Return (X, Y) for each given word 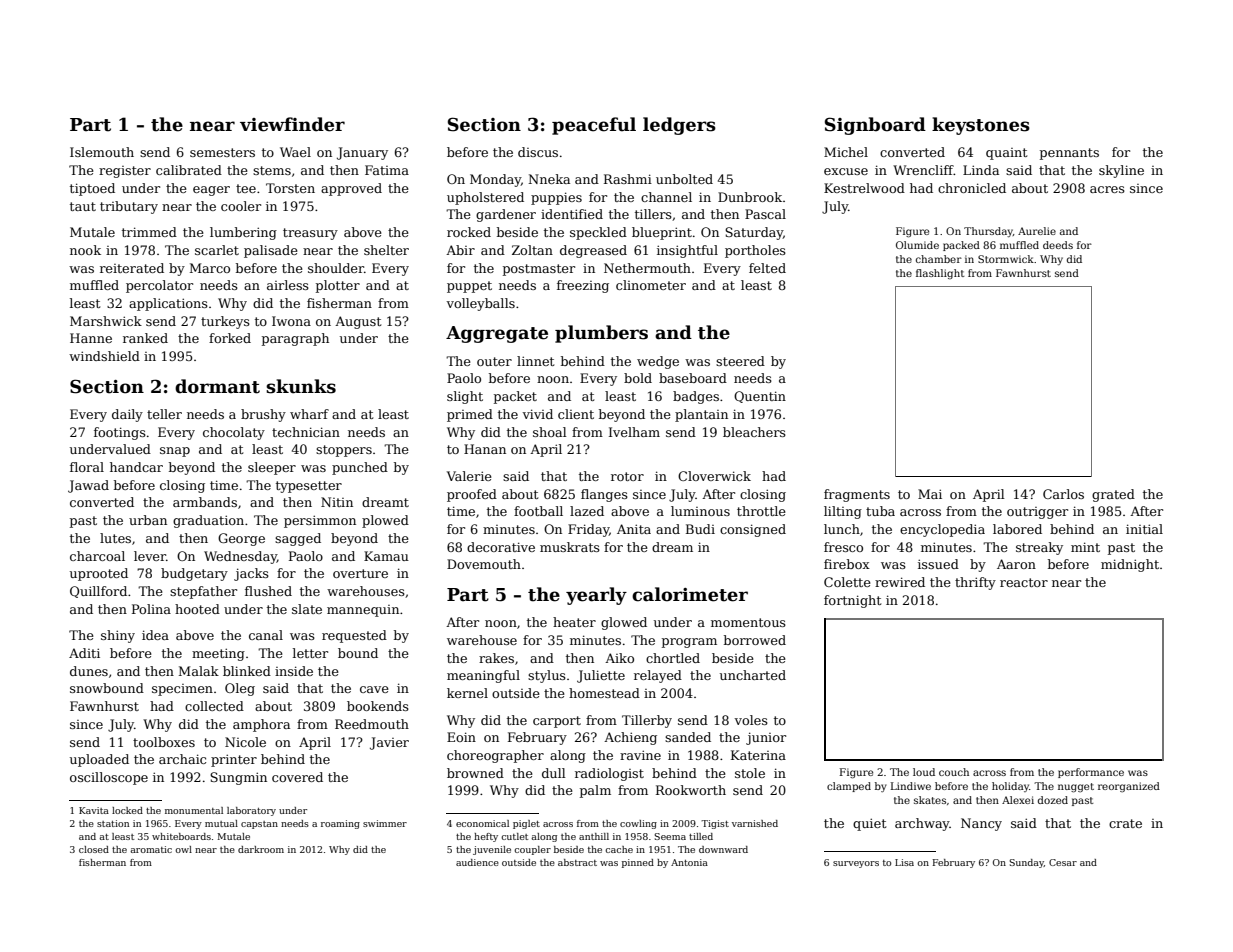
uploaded (99, 760)
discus (538, 152)
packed (961, 246)
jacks (251, 574)
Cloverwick (714, 476)
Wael (295, 152)
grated (1113, 495)
